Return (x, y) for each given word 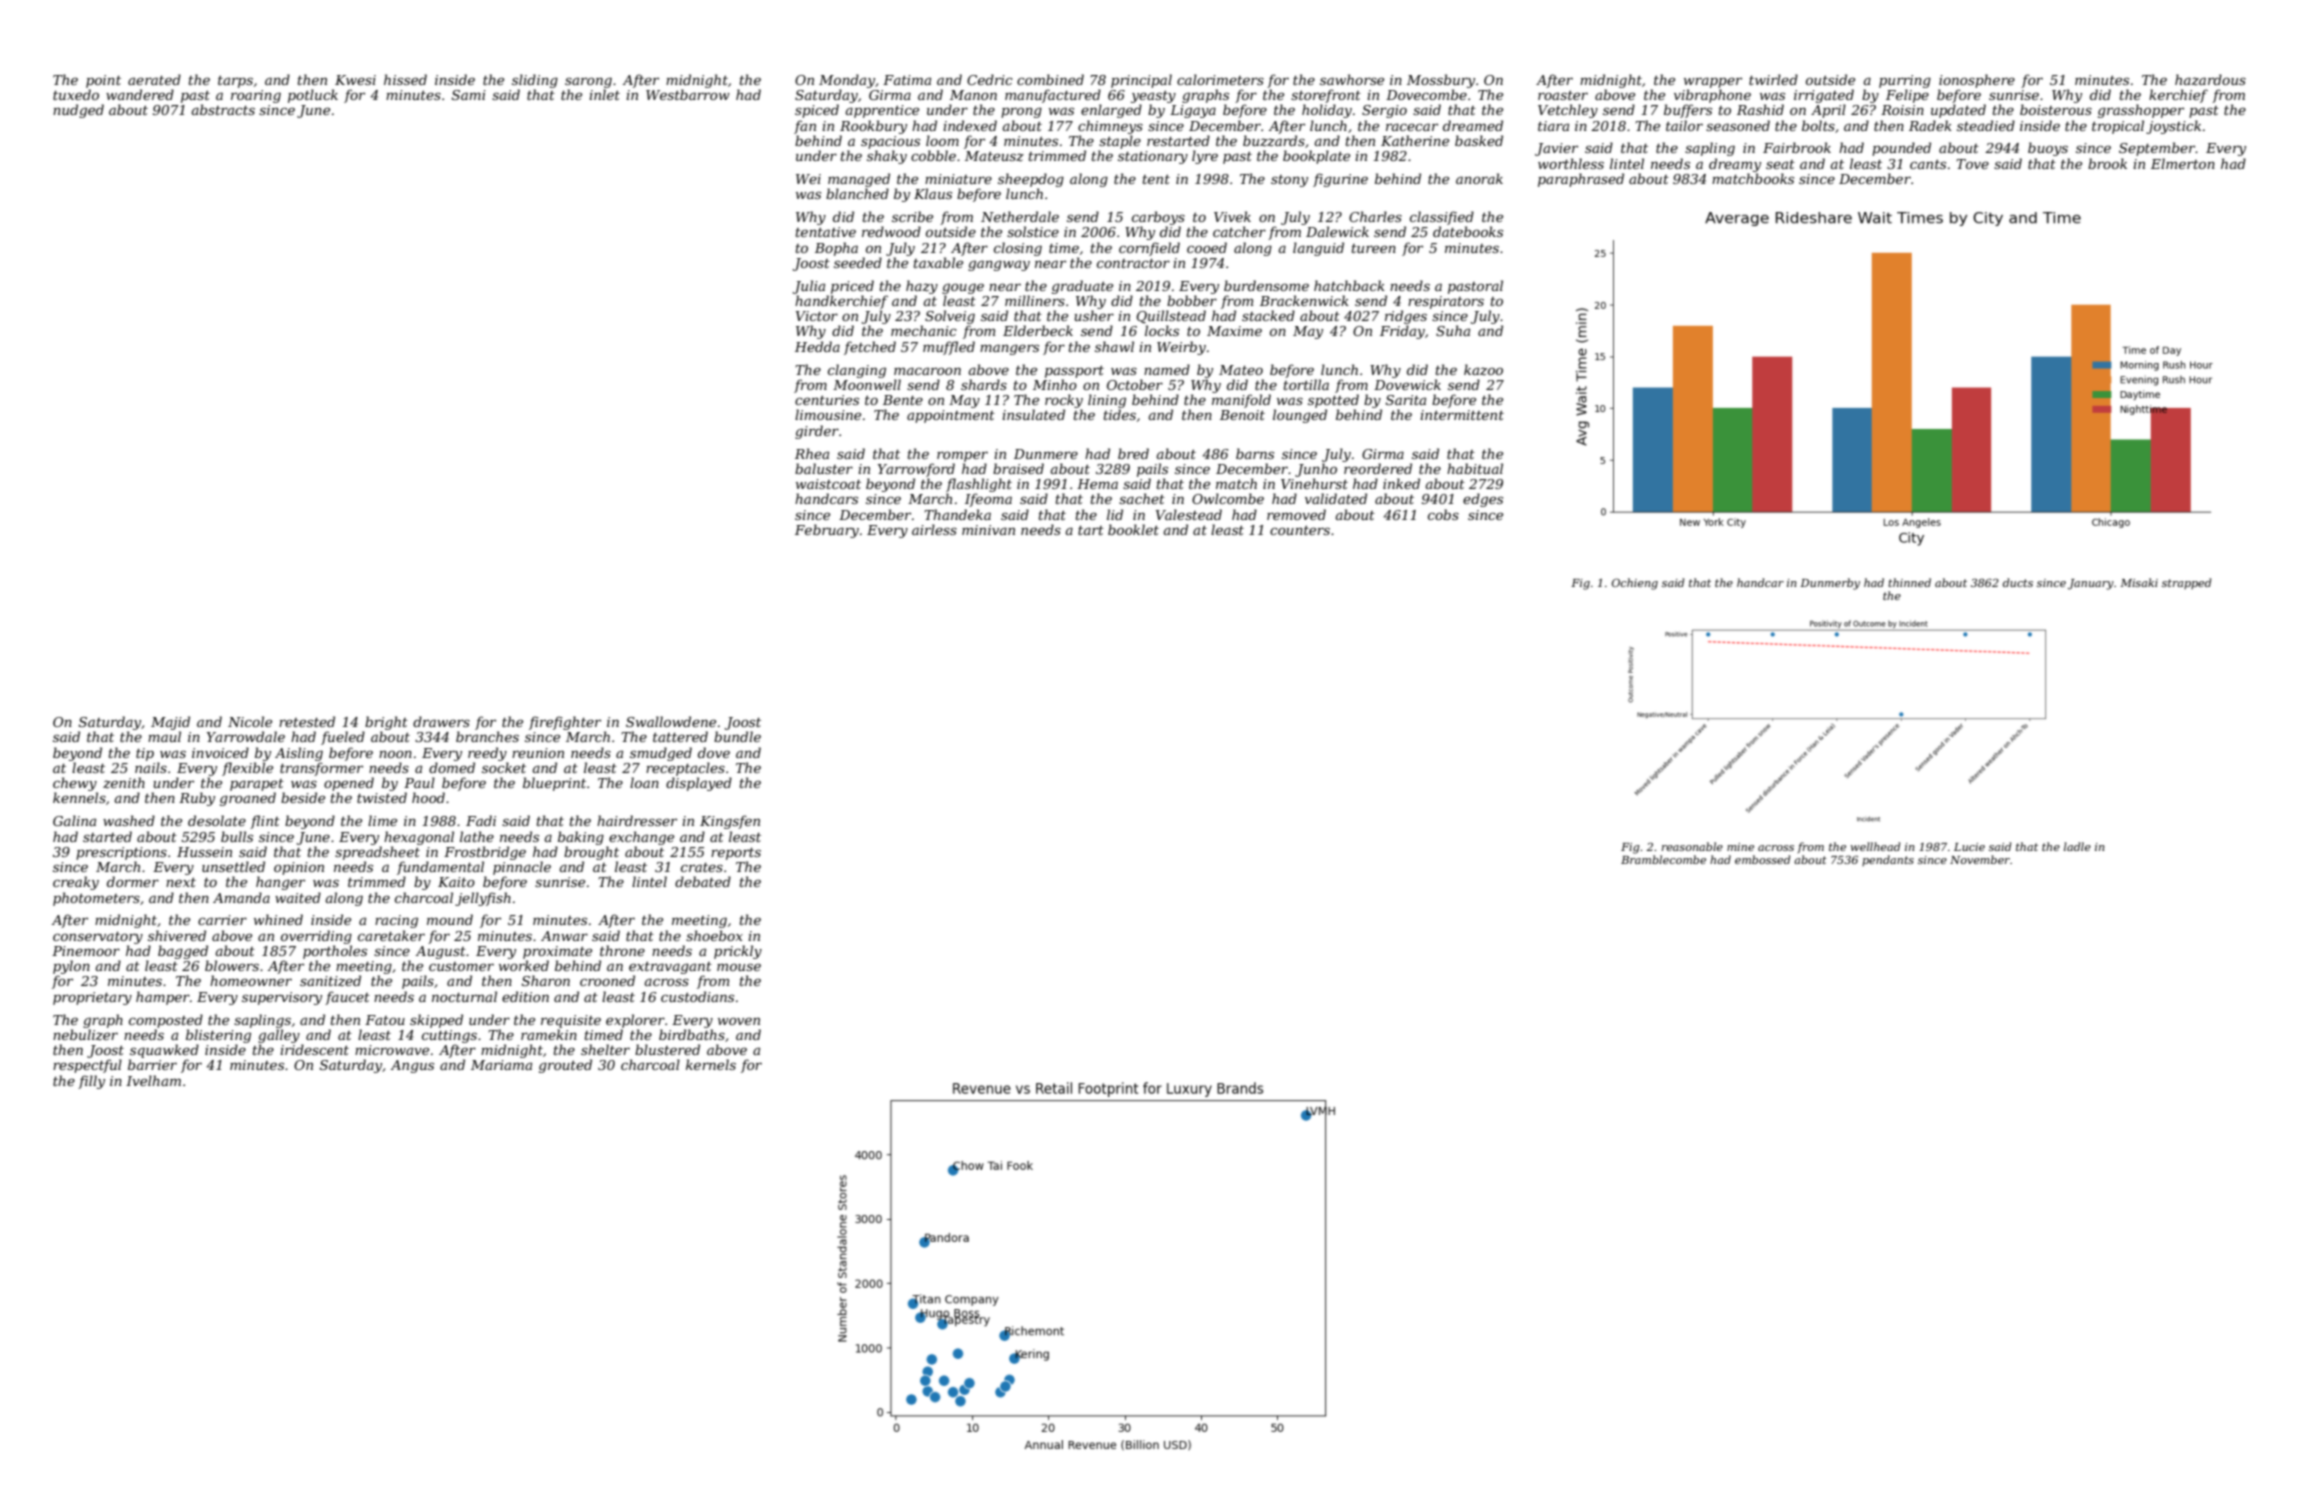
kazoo (1483, 370)
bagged (183, 952)
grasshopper (2141, 111)
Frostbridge (485, 853)
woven (739, 1021)
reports (736, 854)
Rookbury (873, 127)
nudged (78, 111)
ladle (2077, 846)
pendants (1888, 860)
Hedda (817, 346)
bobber (1192, 300)
